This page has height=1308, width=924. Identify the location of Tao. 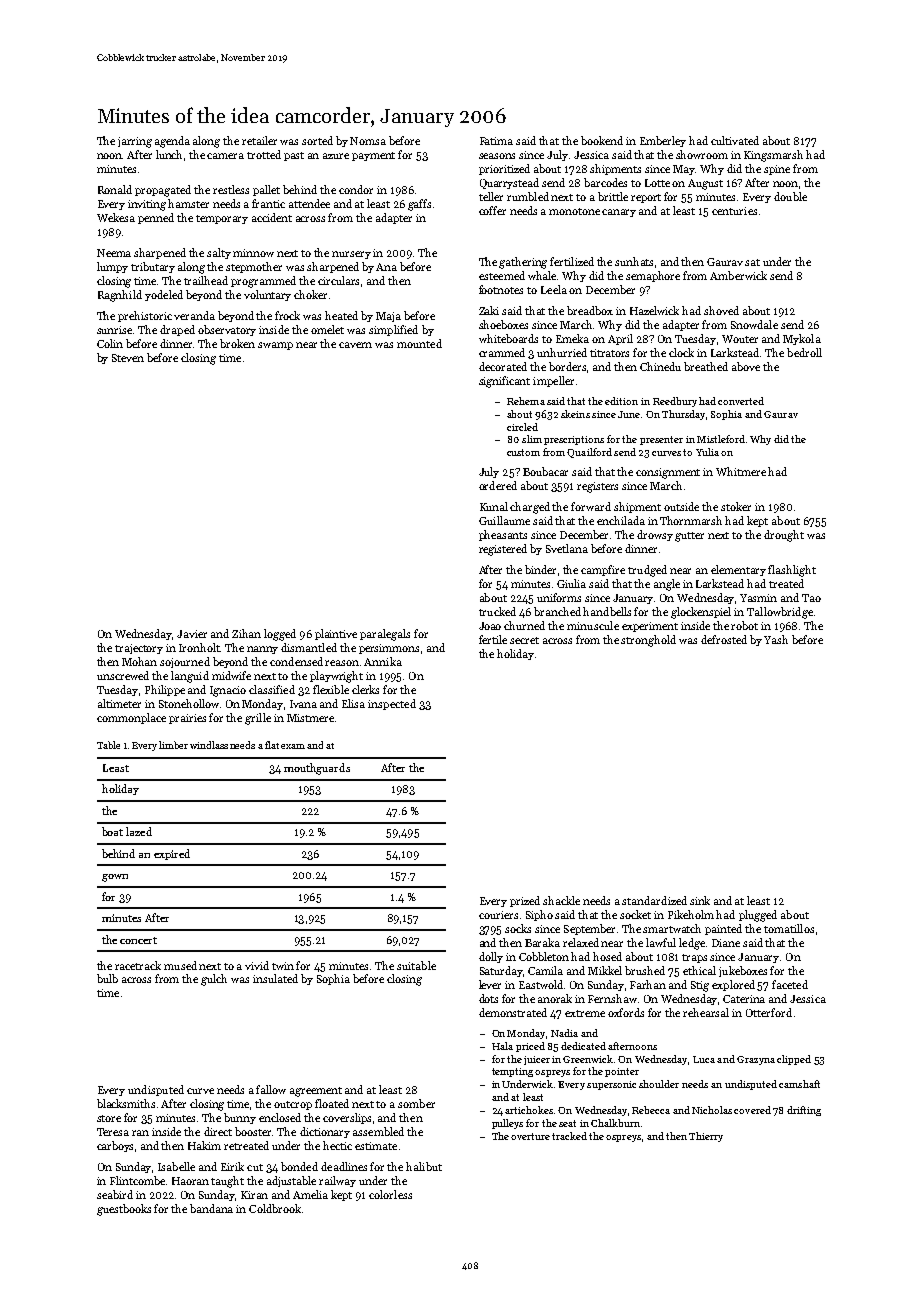
(811, 598).
